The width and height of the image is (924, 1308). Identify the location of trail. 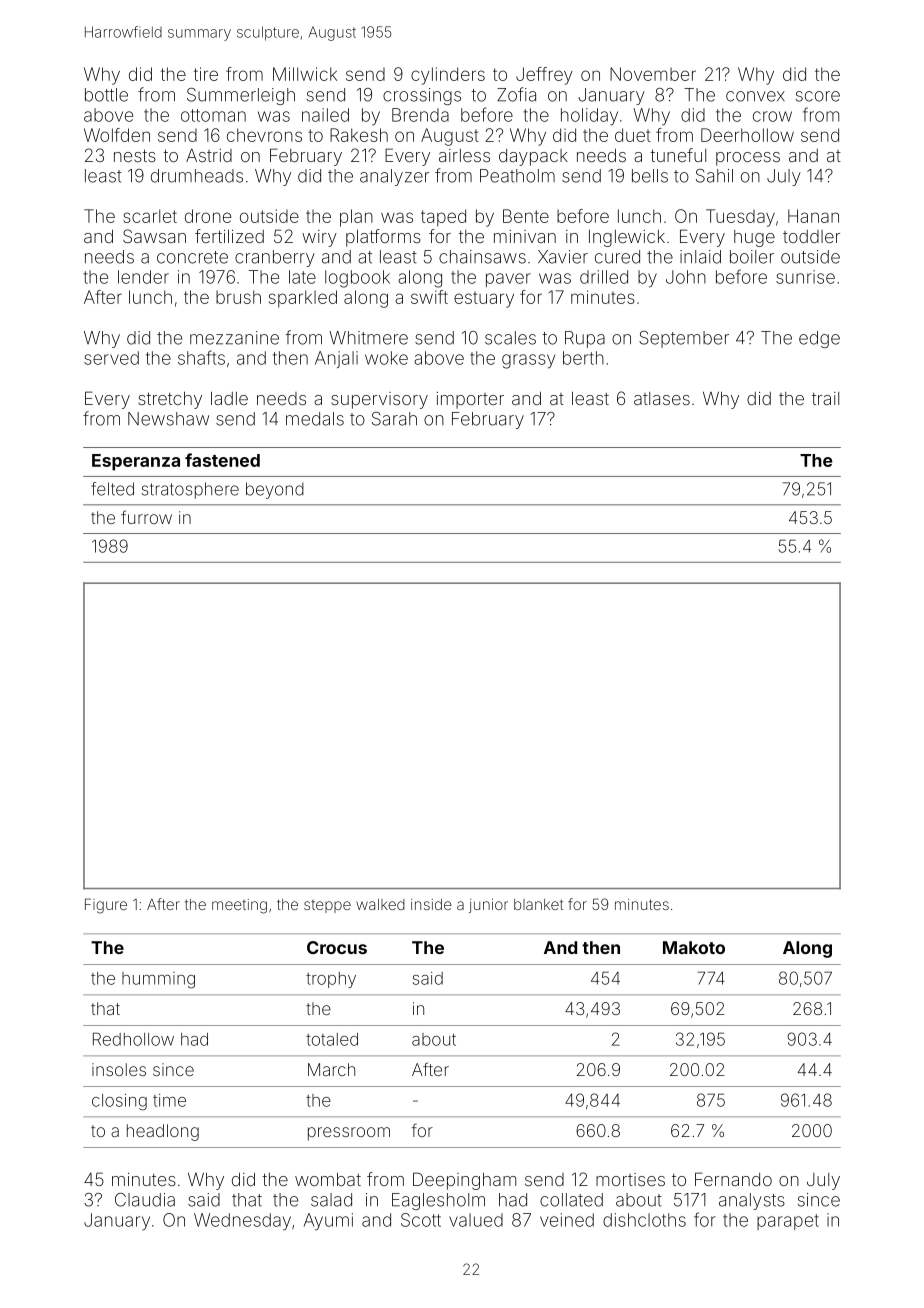
(825, 398).
